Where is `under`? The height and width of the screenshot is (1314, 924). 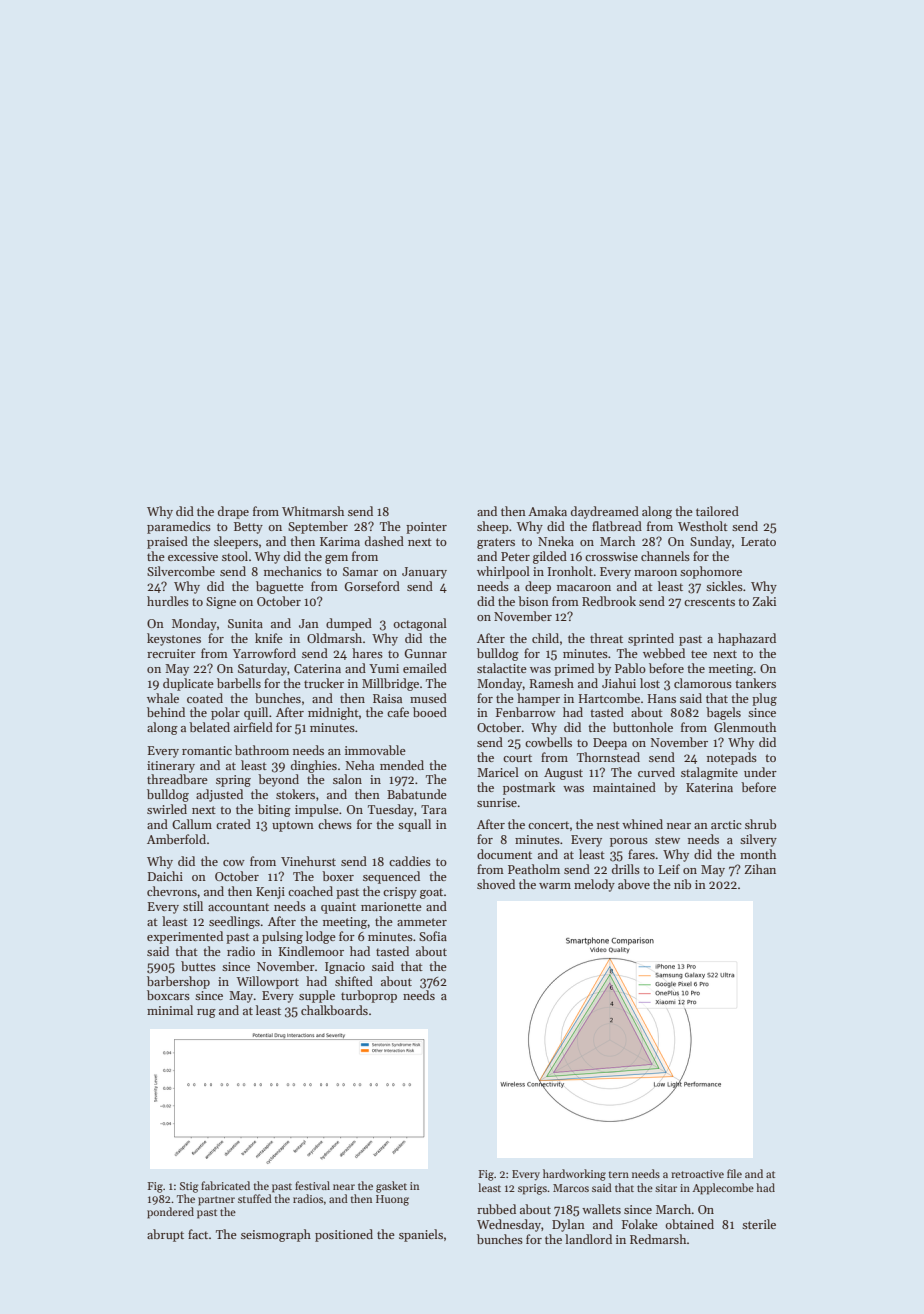 under is located at coordinates (760, 772).
